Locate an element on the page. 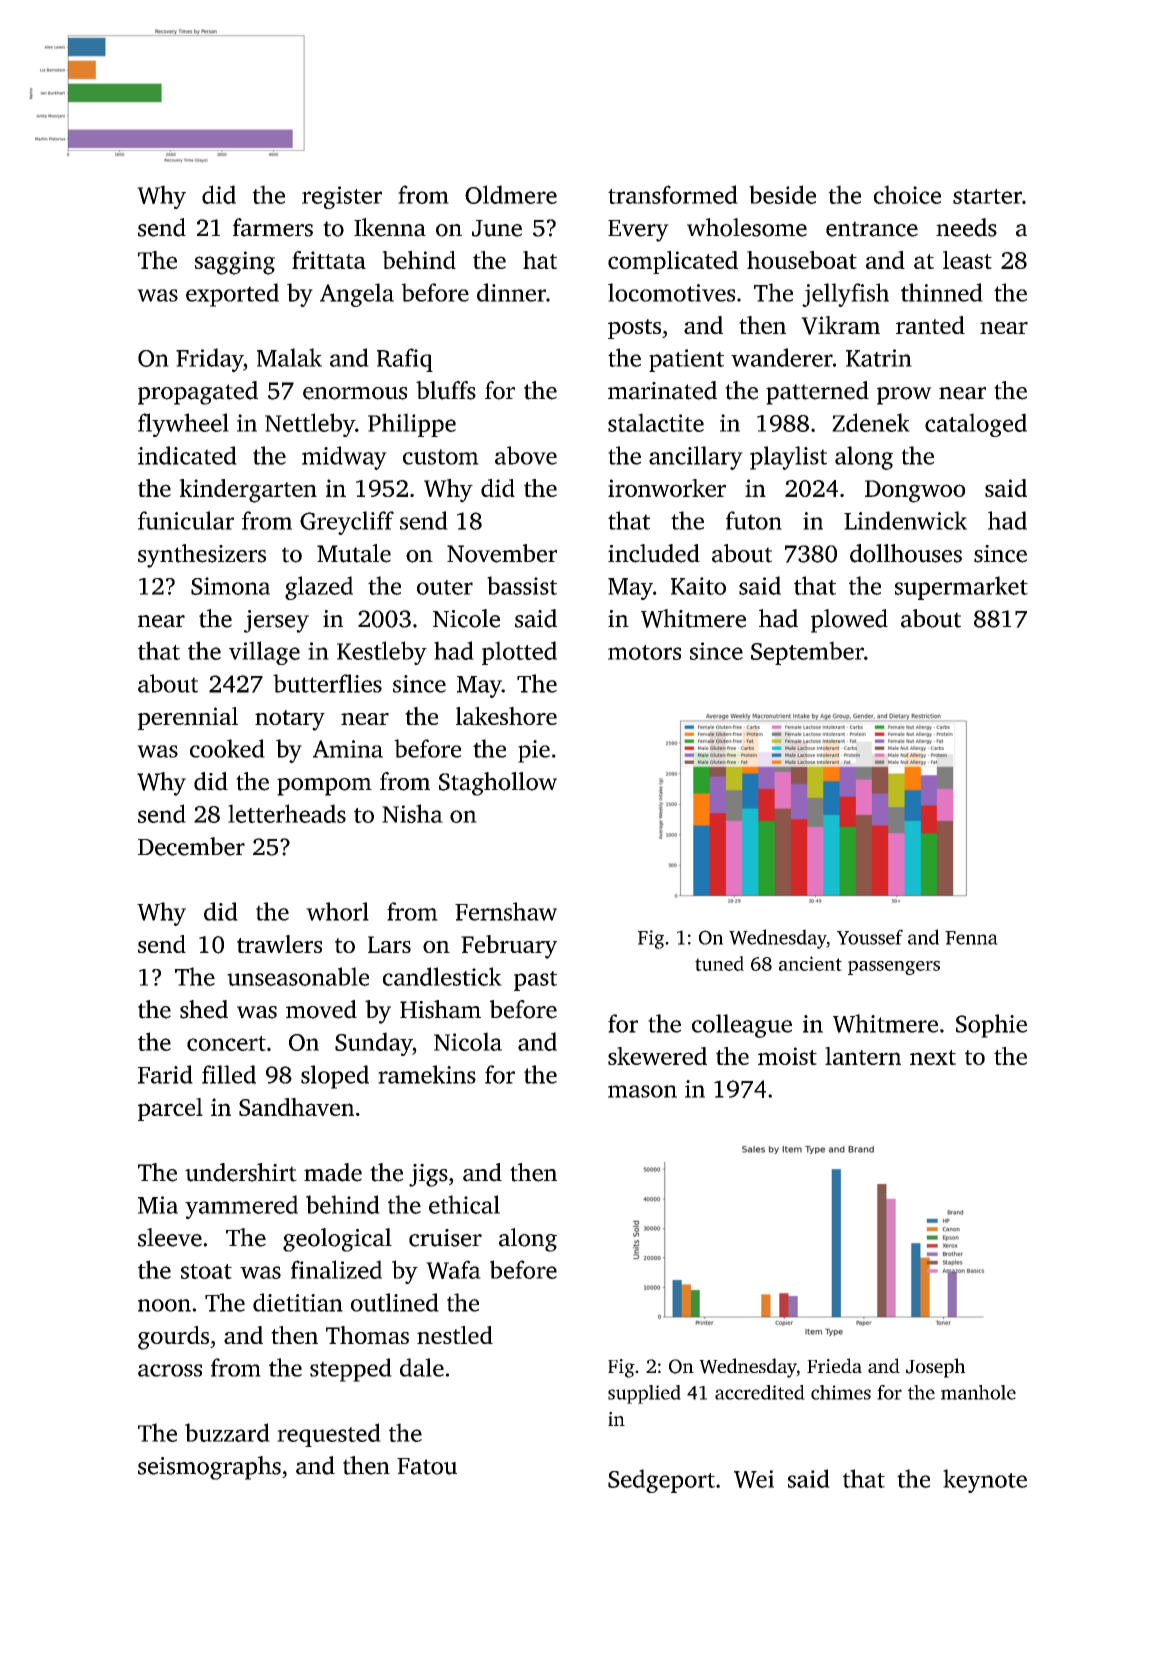  mason is located at coordinates (642, 1091).
